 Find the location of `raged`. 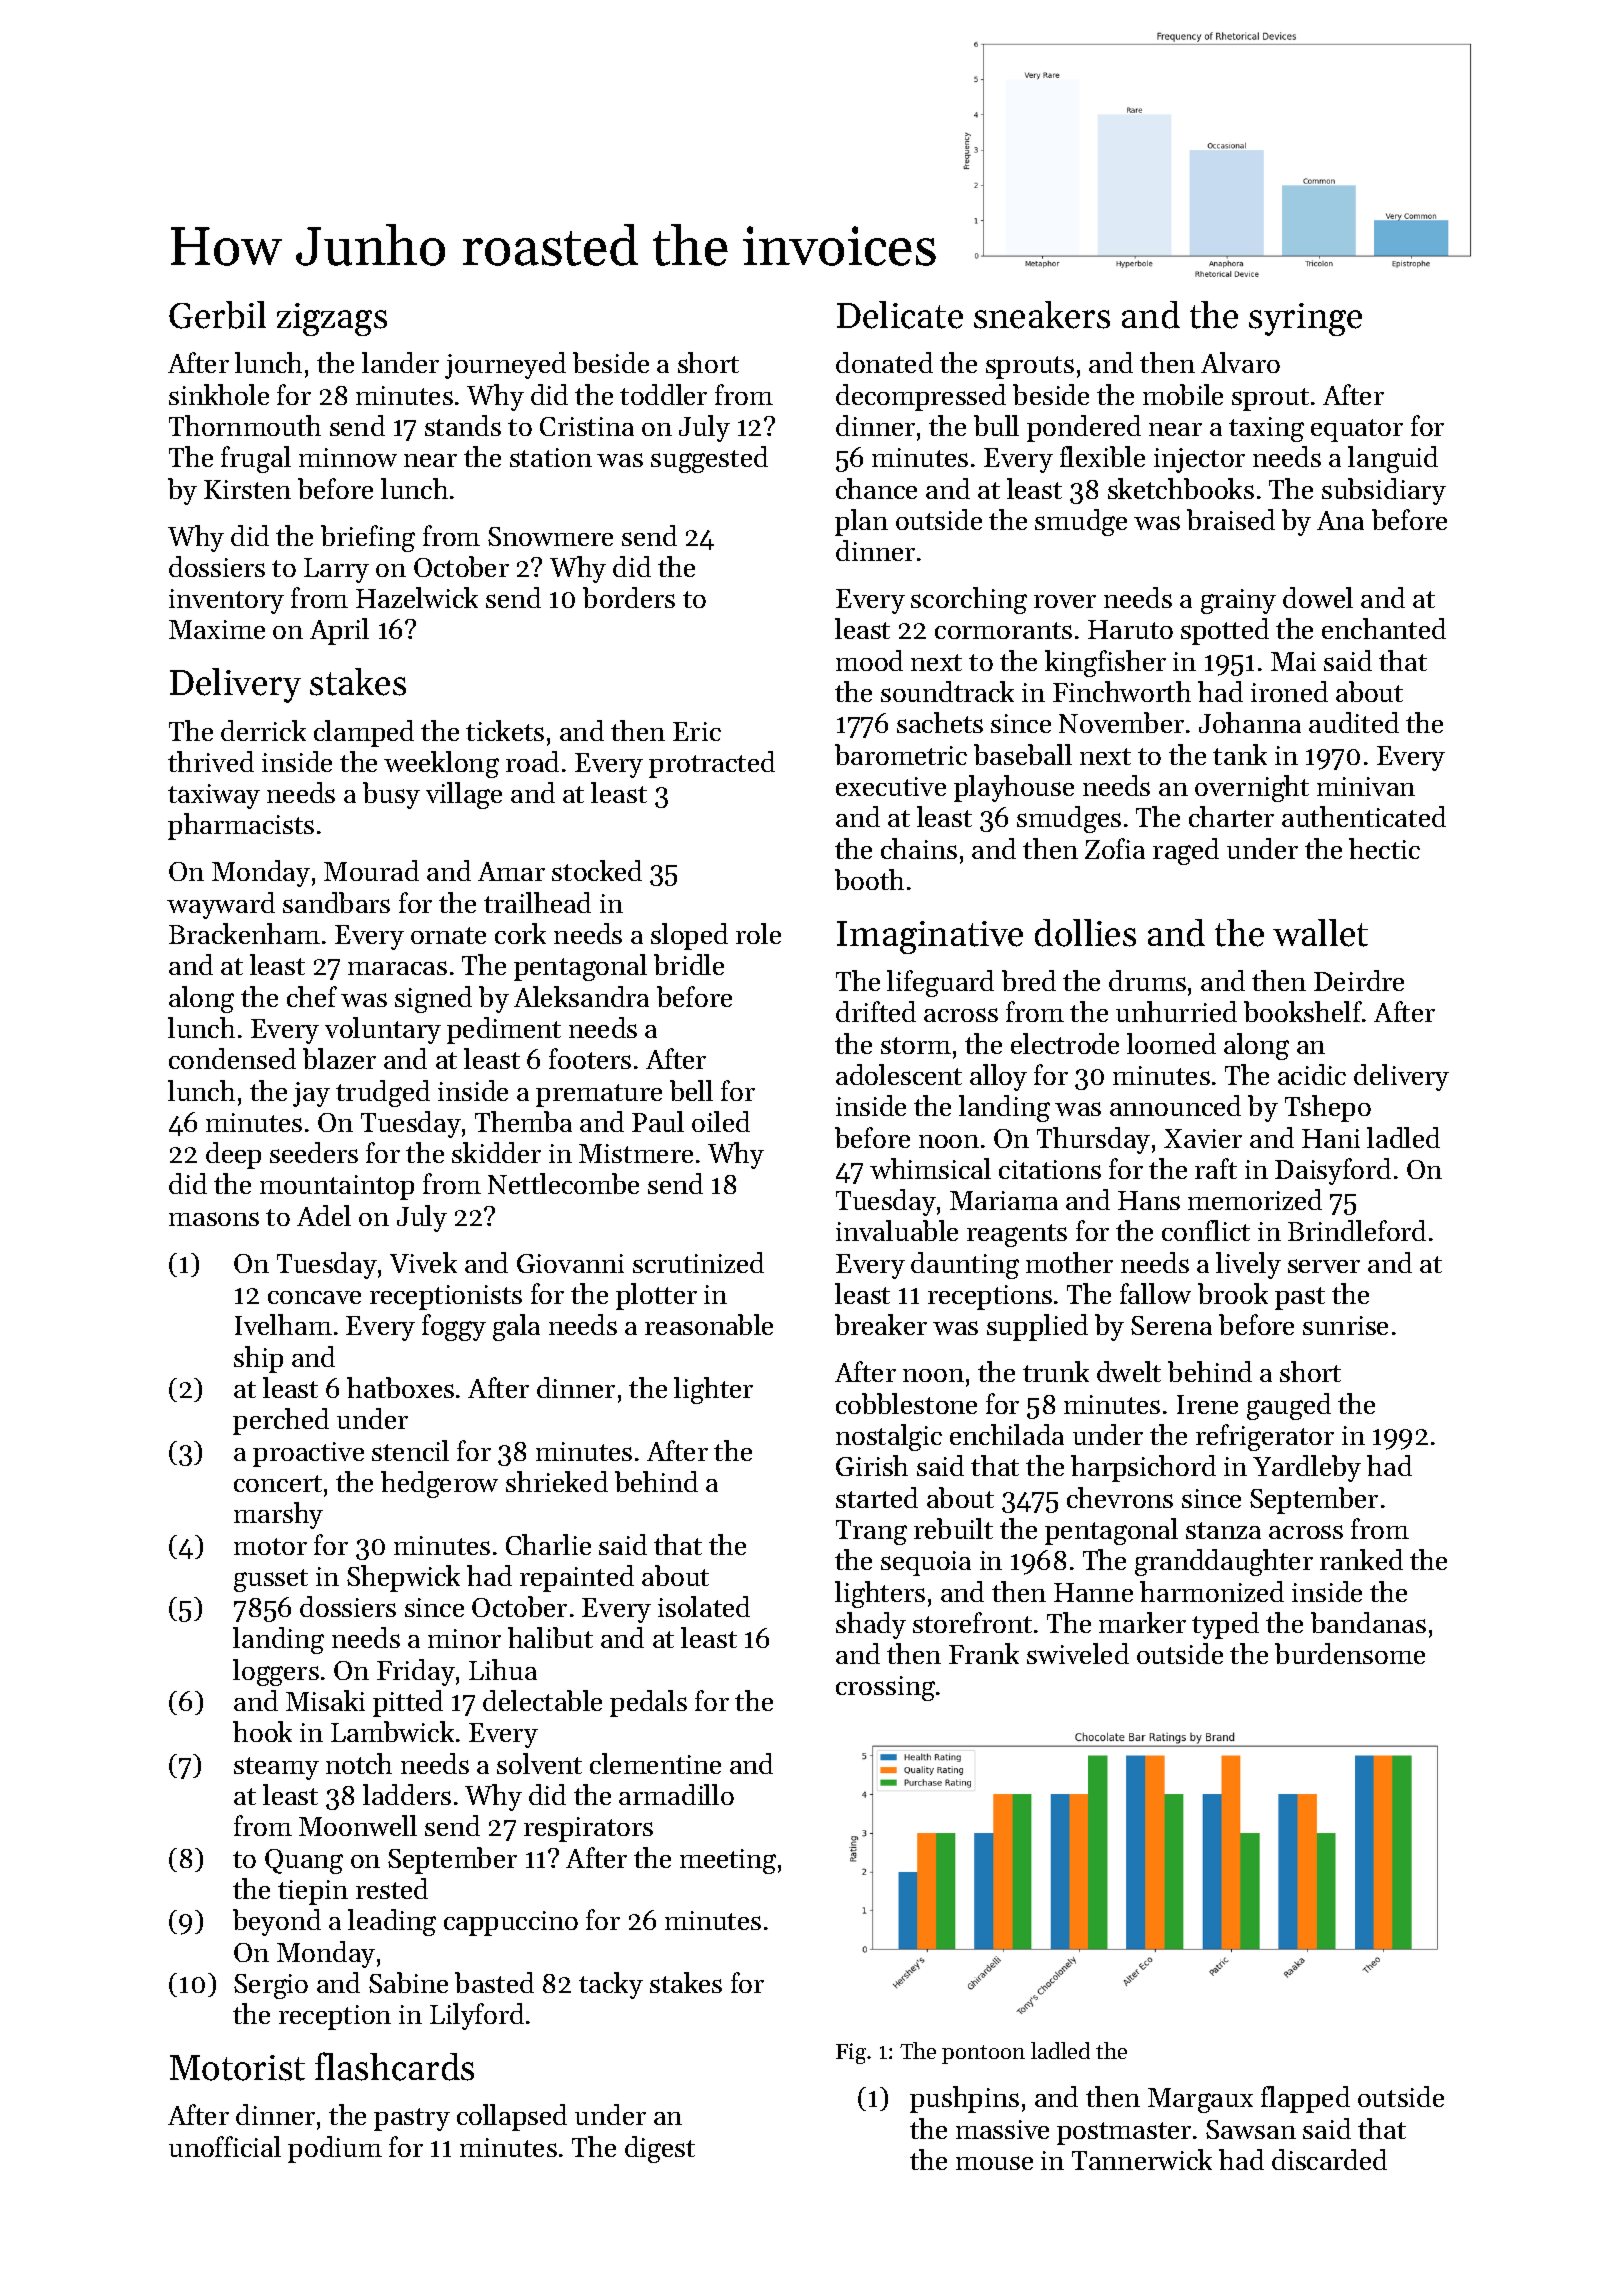

raged is located at coordinates (1186, 851).
